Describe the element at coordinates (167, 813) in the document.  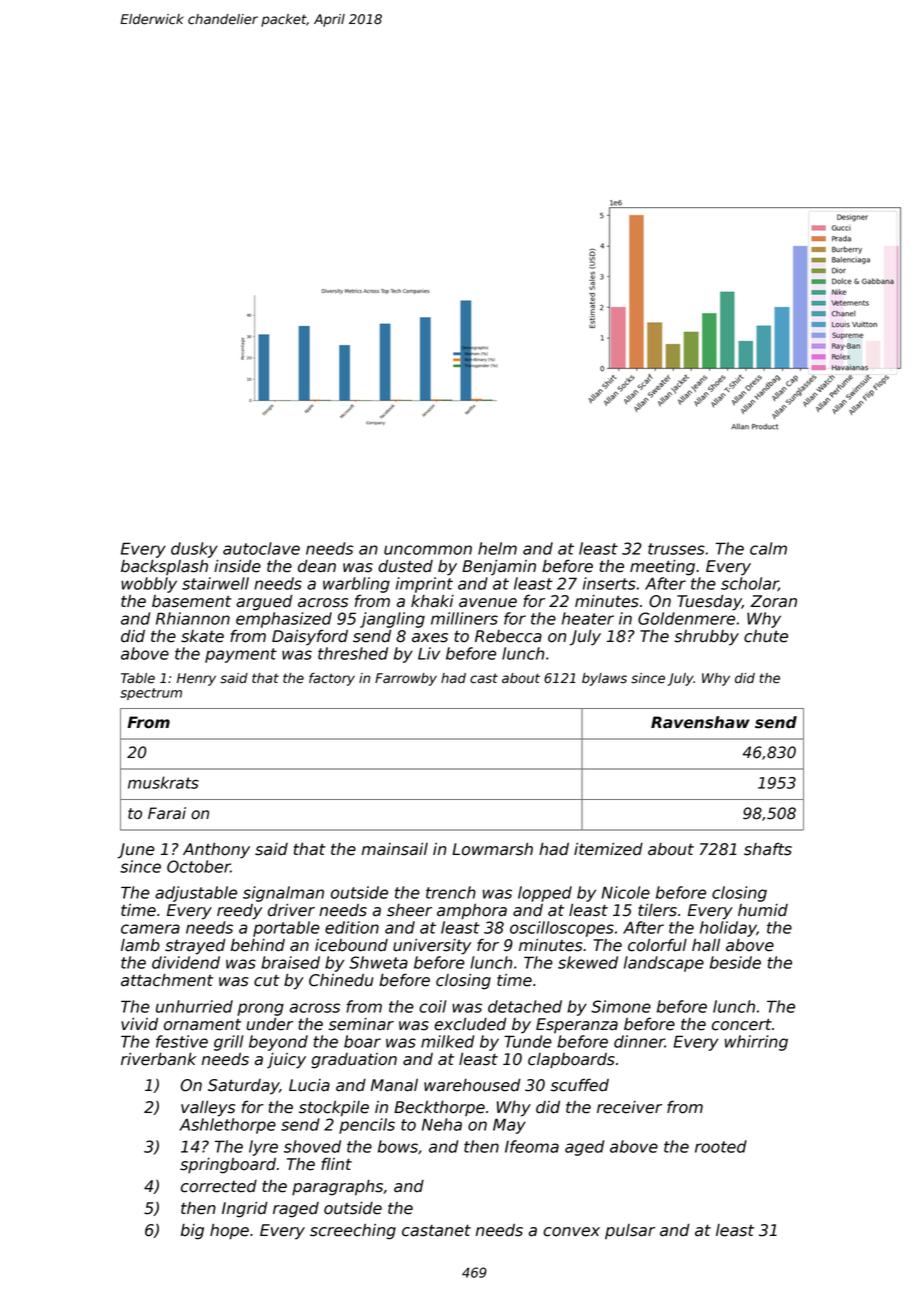
I see `Farai` at that location.
